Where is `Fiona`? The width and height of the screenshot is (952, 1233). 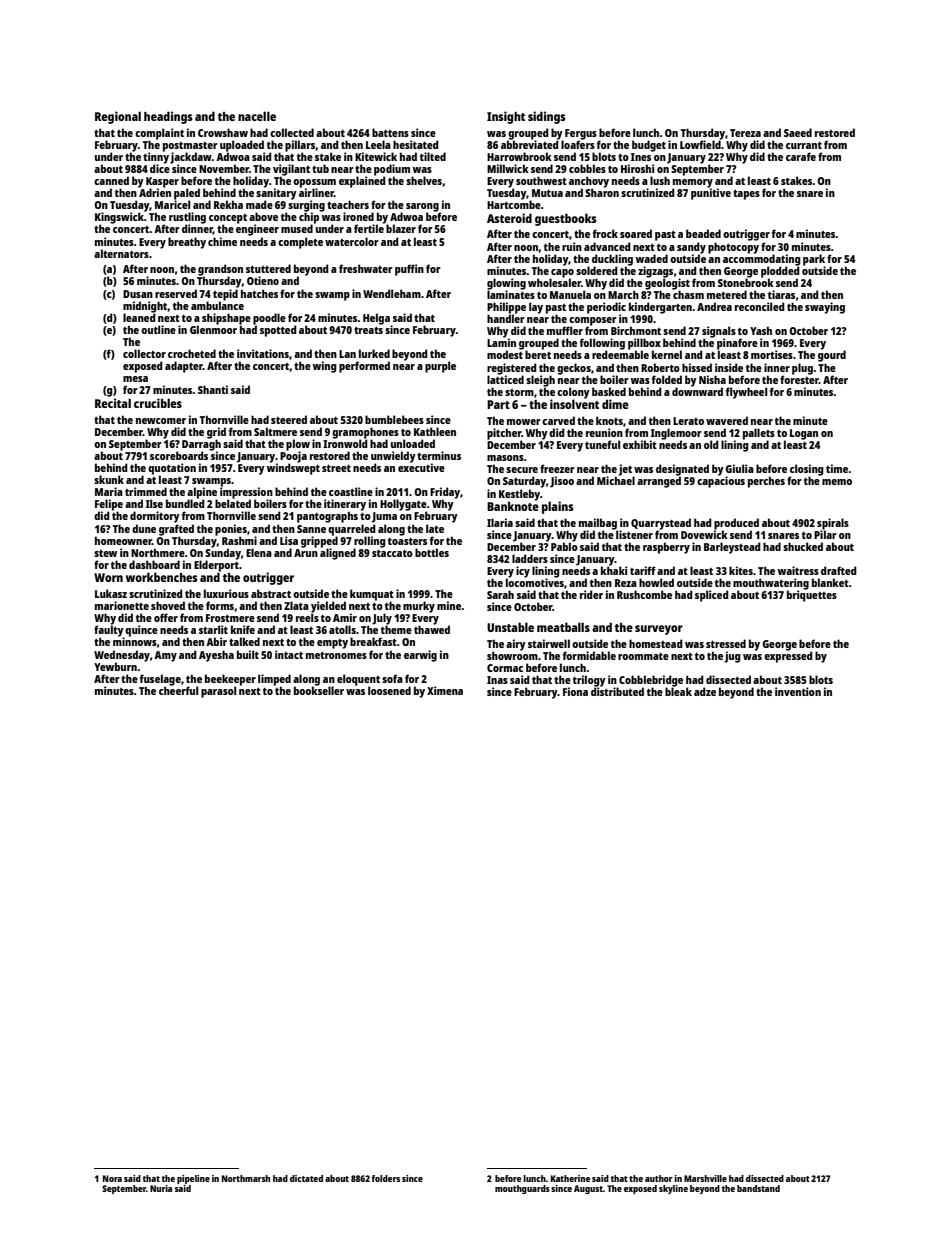
Fiona is located at coordinates (575, 691).
